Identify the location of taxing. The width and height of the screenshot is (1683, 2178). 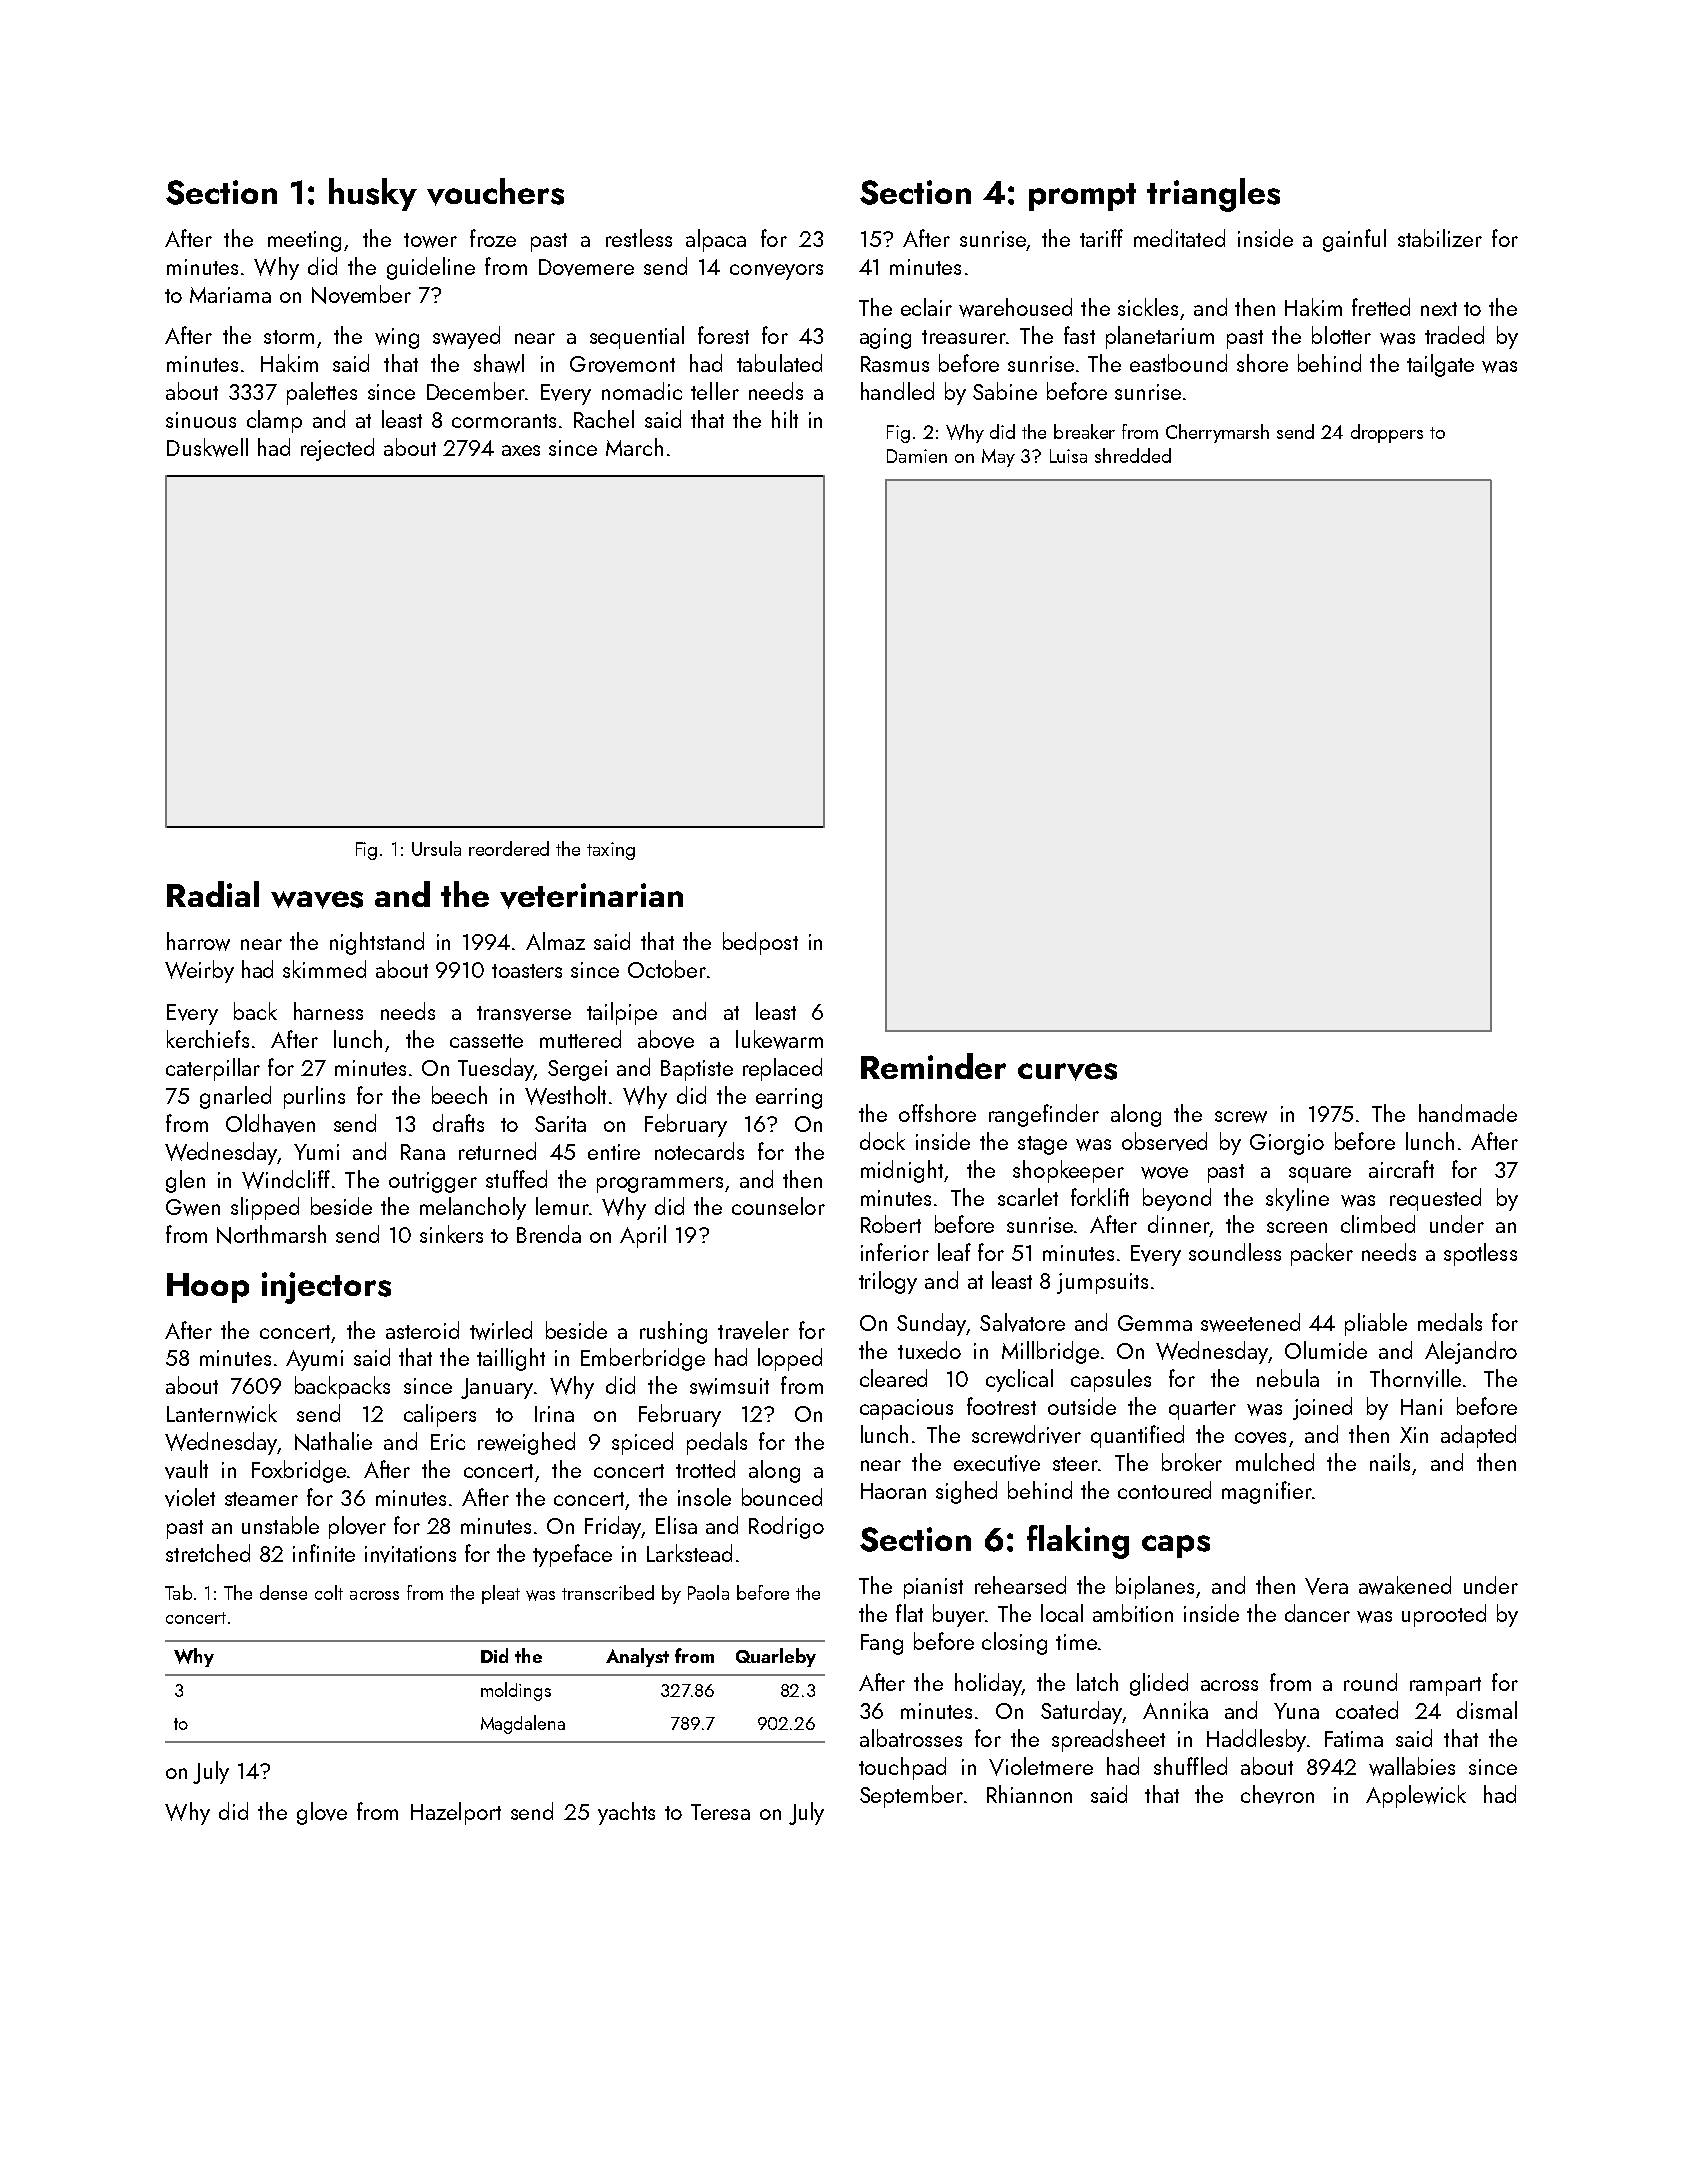
(611, 851).
